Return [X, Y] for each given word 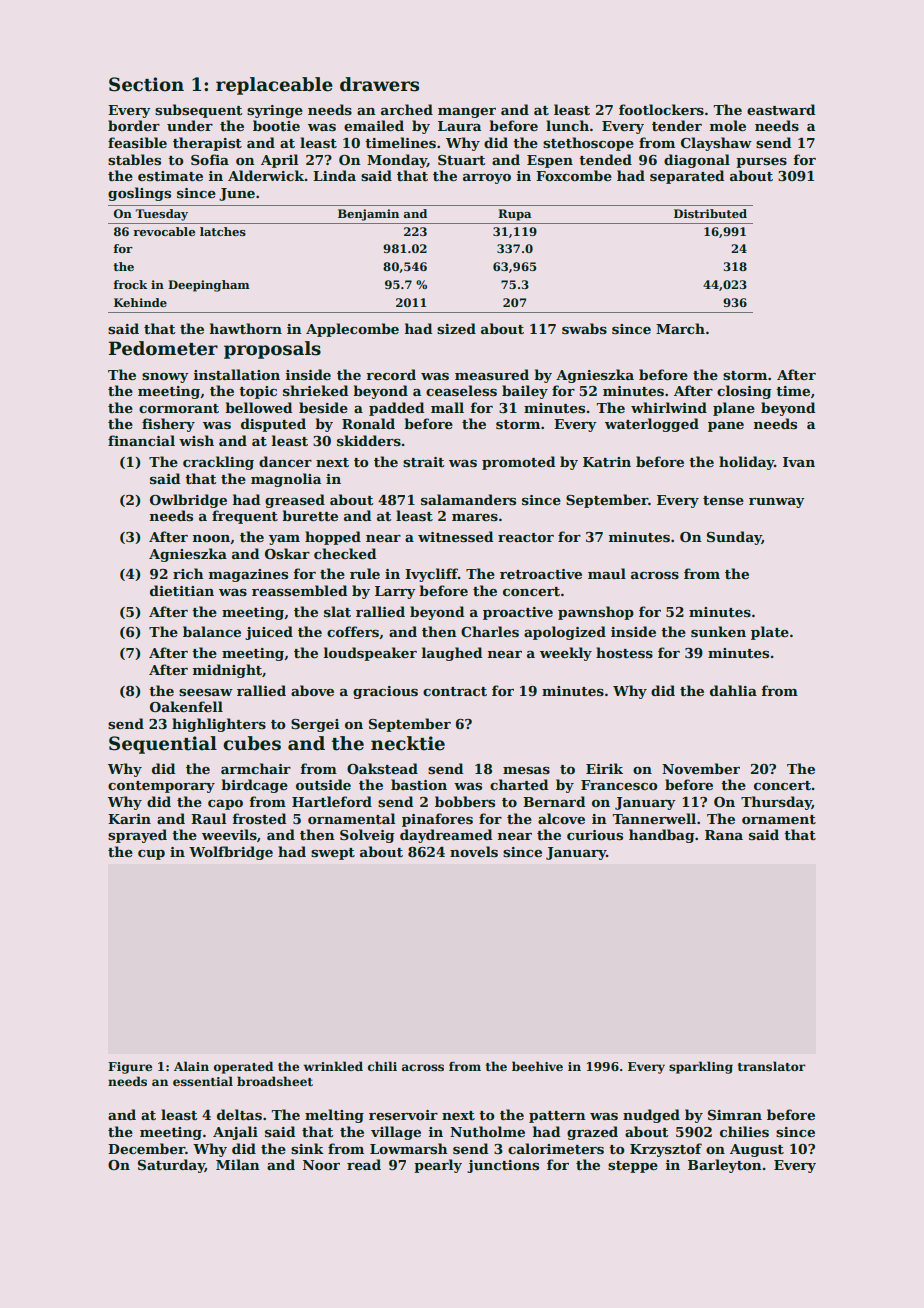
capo [225, 805]
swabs [584, 328]
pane [726, 427]
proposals [272, 350]
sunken [718, 631]
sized [456, 328]
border [134, 125]
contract [455, 691]
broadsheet [275, 1081]
